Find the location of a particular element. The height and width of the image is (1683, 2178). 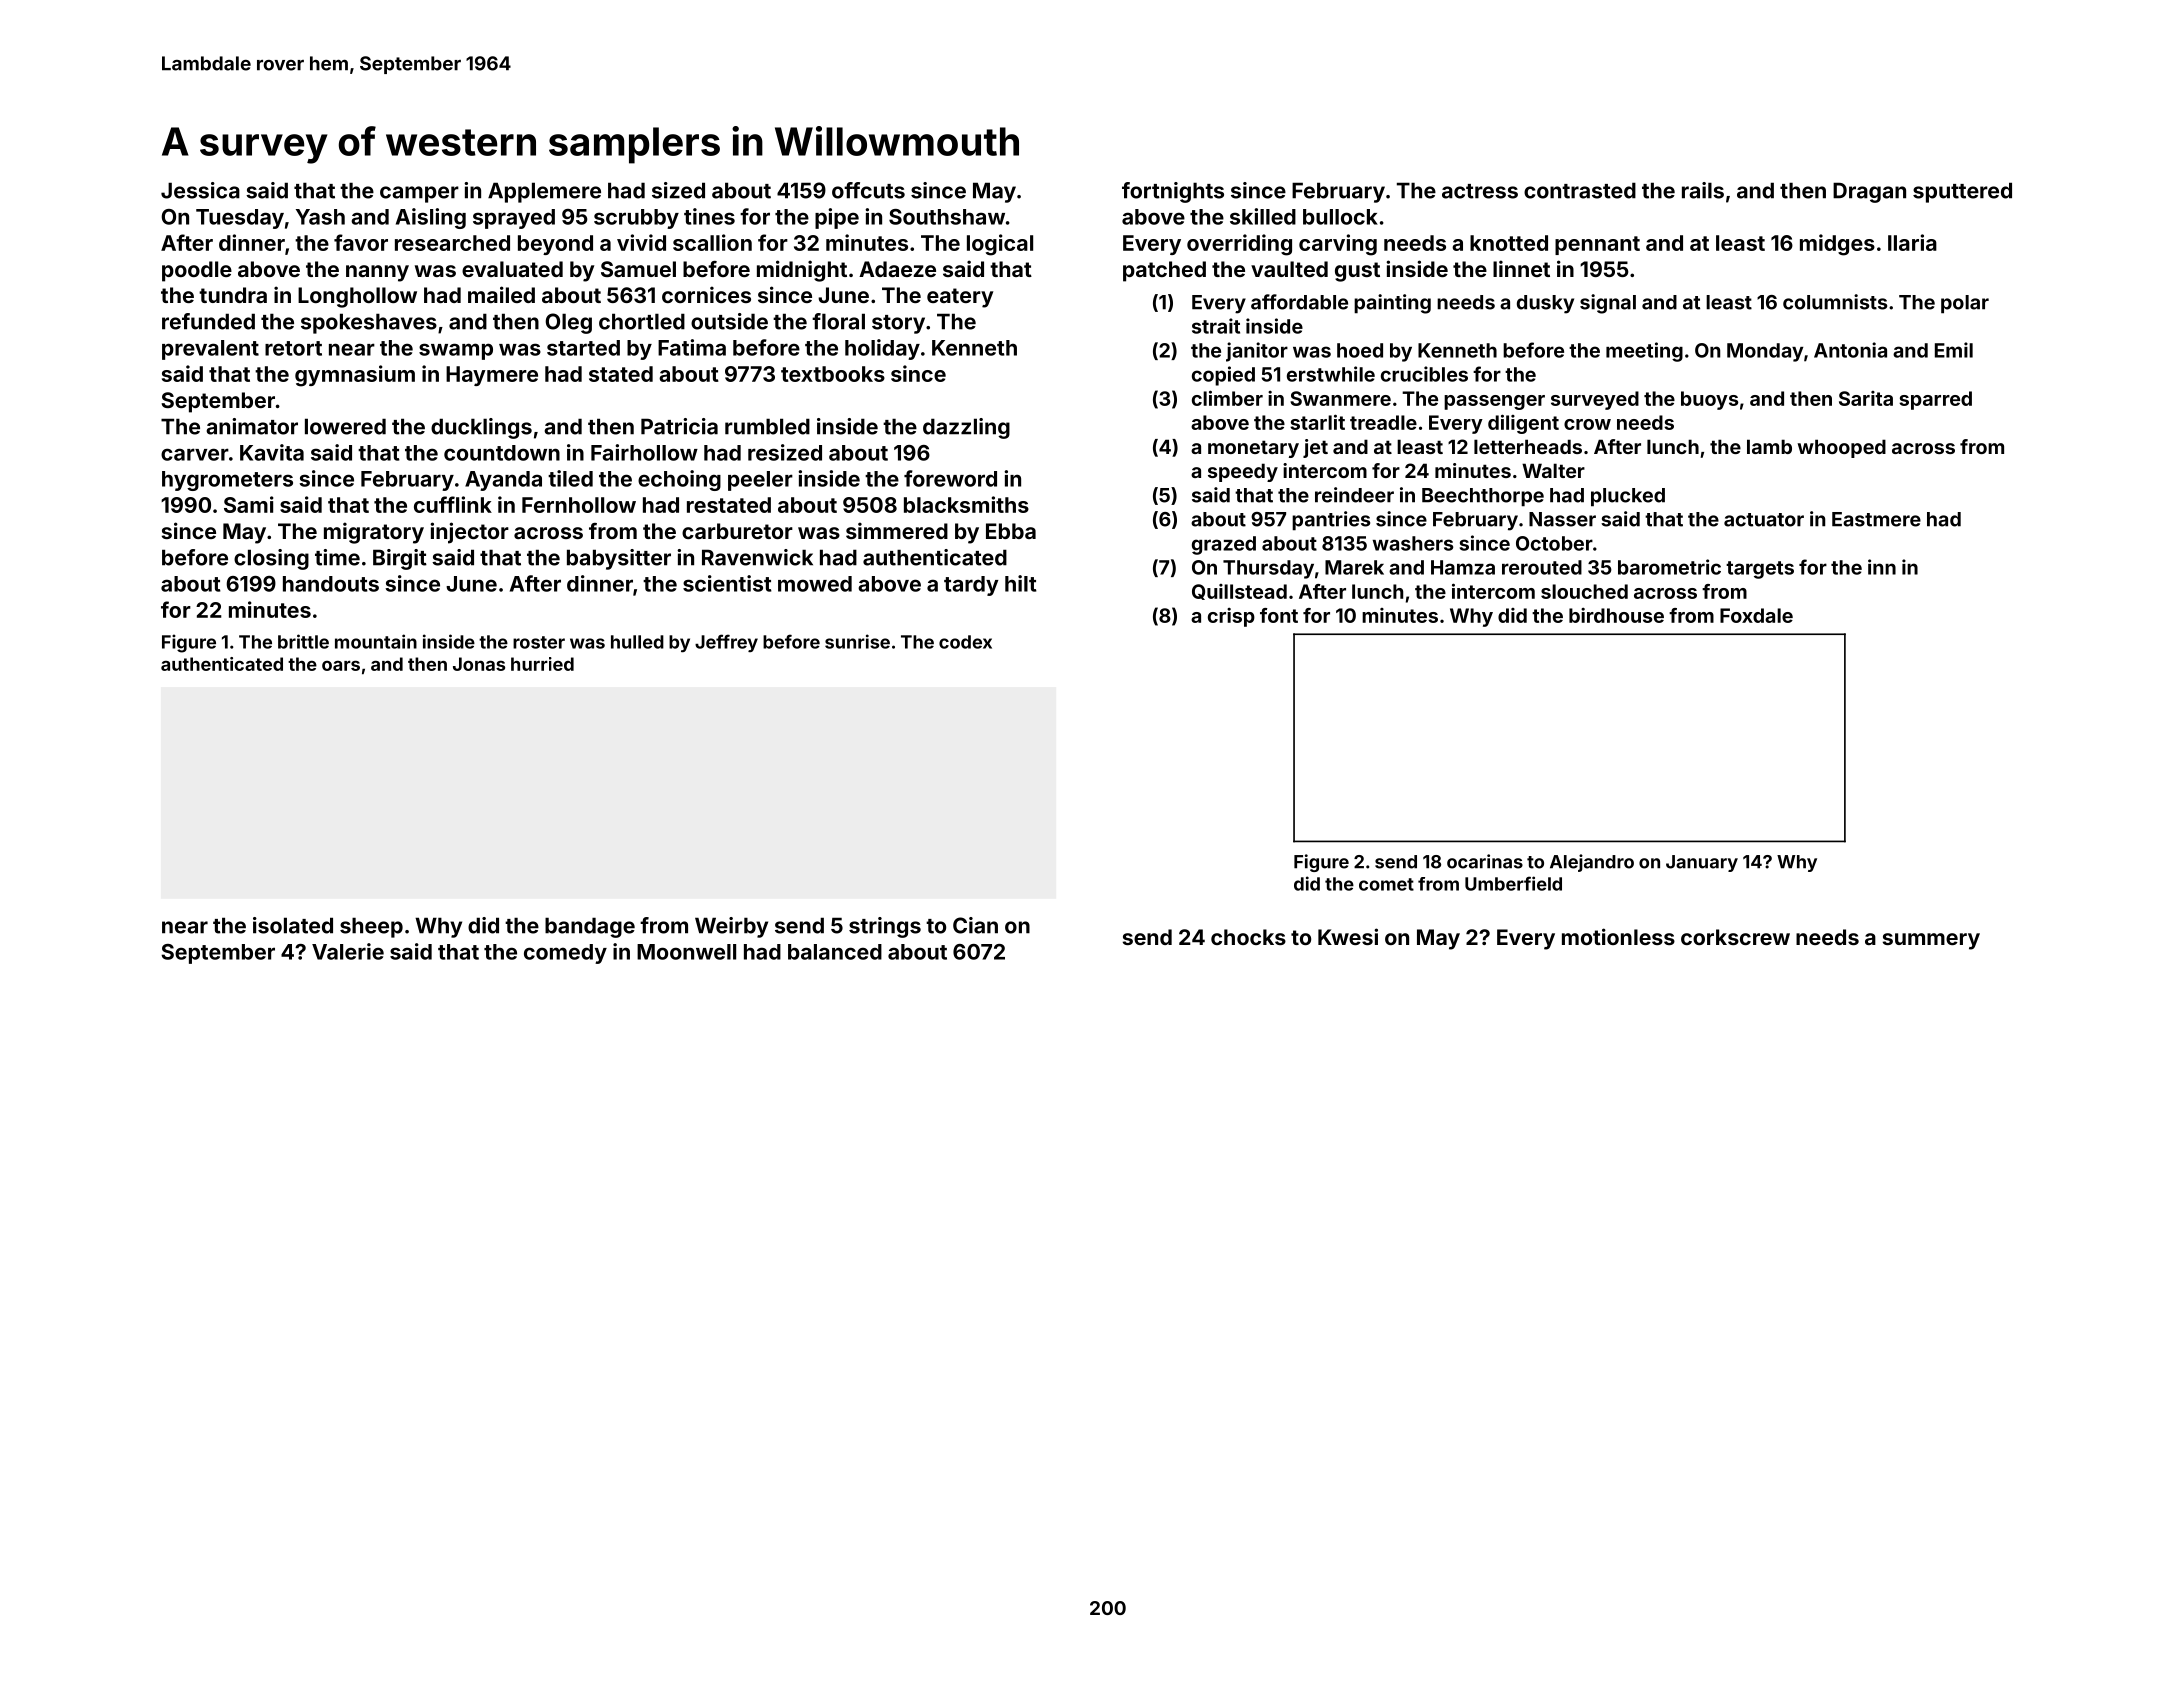

cufflink is located at coordinates (453, 504).
